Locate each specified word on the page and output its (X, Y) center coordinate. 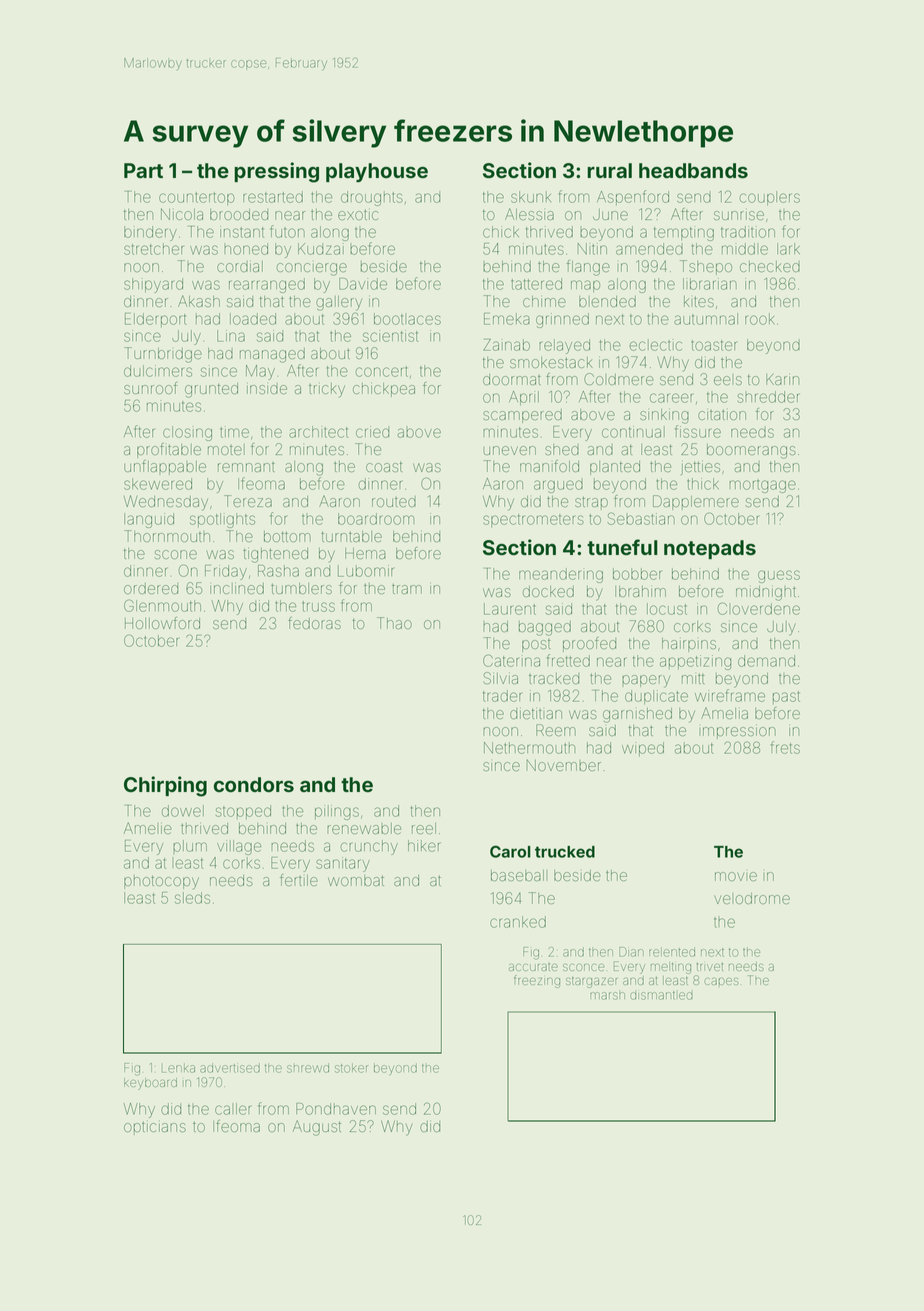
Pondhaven (336, 1109)
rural (609, 170)
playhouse (377, 172)
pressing (276, 172)
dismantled (661, 995)
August (317, 1128)
